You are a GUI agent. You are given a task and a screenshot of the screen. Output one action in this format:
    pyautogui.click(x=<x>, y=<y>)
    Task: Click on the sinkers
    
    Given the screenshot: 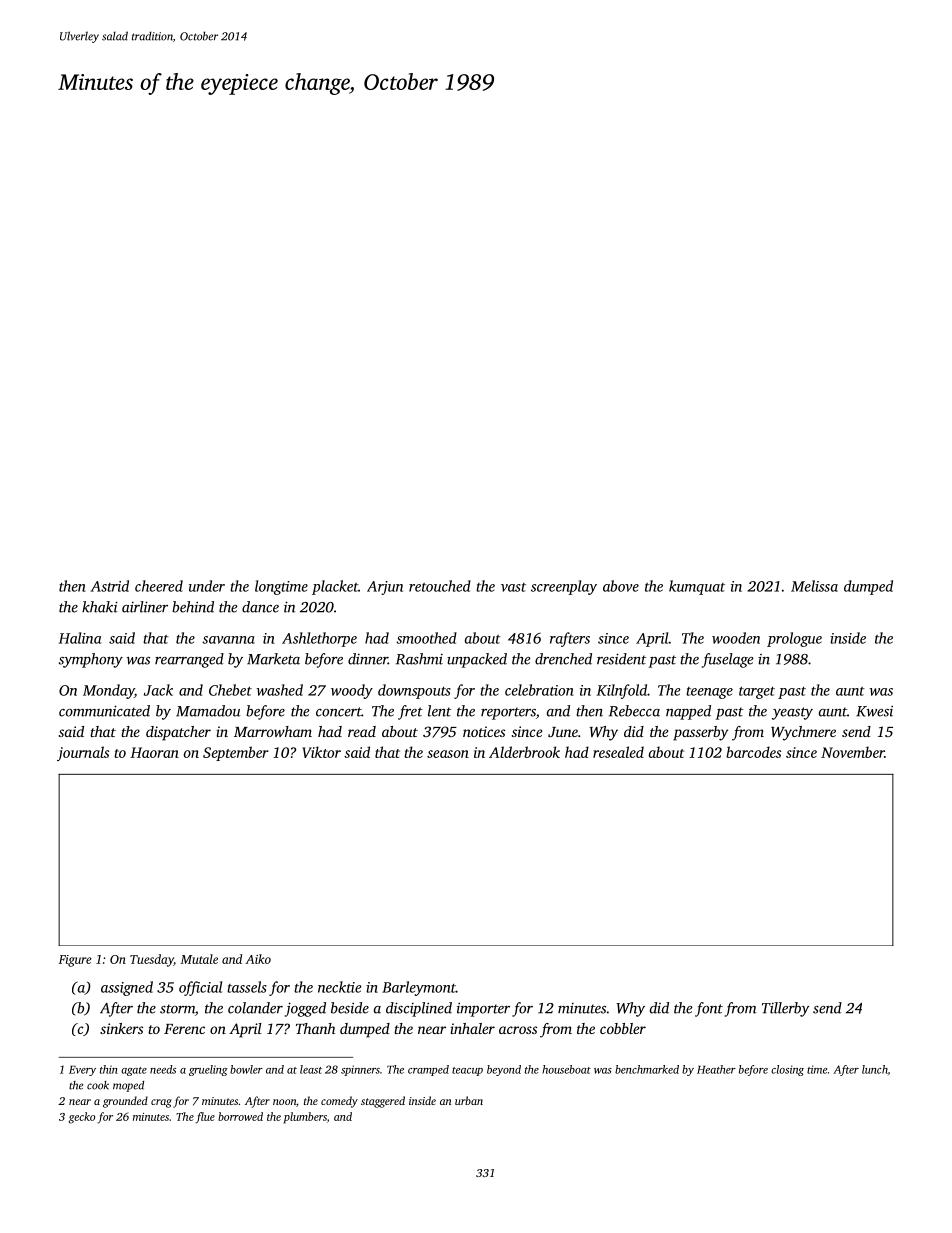 What is the action you would take?
    pyautogui.click(x=121, y=1028)
